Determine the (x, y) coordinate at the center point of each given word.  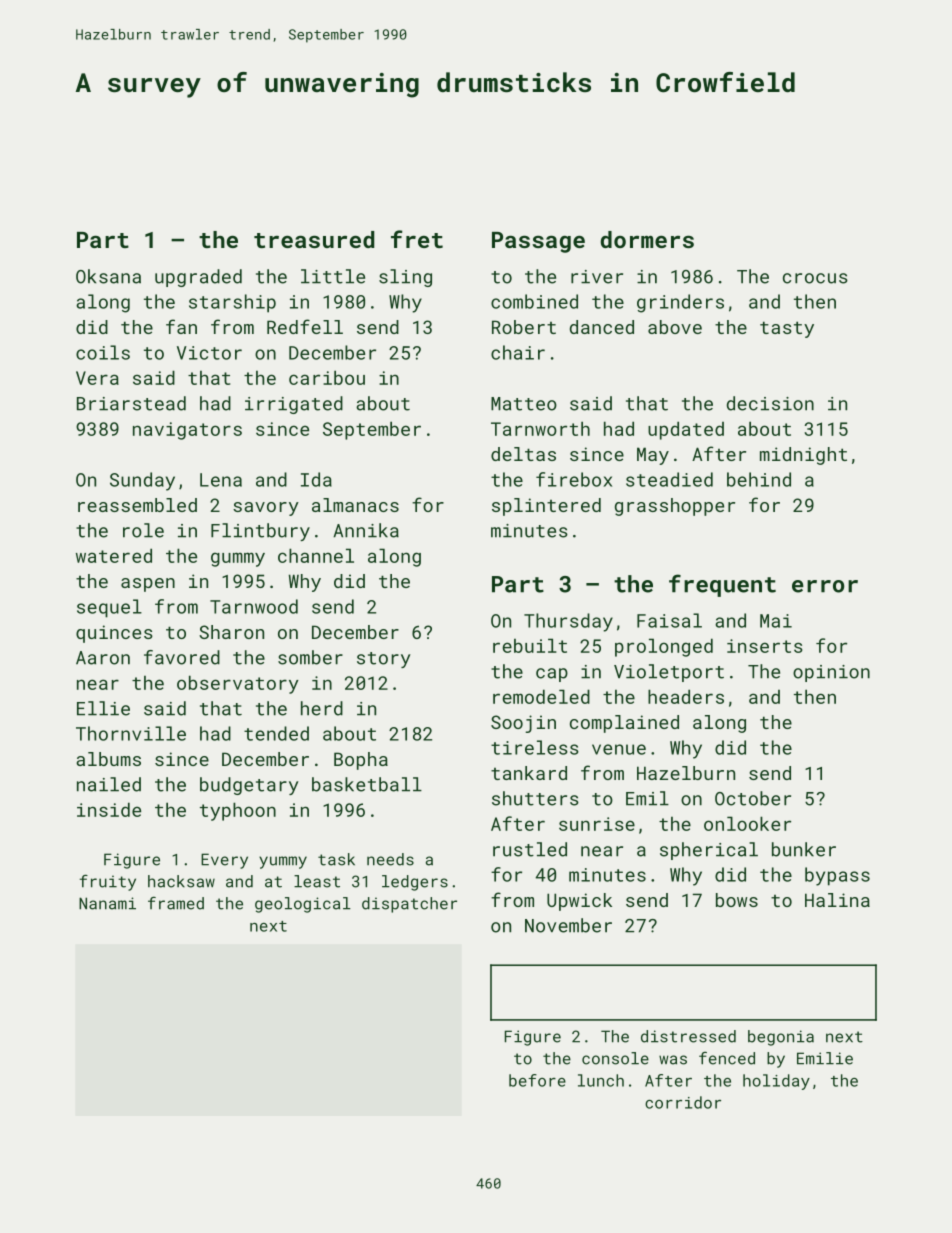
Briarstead (131, 403)
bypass (837, 876)
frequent (722, 585)
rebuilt (530, 645)
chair (518, 352)
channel (316, 555)
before (537, 1080)
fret (417, 239)
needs (390, 859)
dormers (647, 239)
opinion (831, 673)
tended (276, 733)
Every (224, 861)
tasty (787, 329)
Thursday (568, 622)
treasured (314, 239)
